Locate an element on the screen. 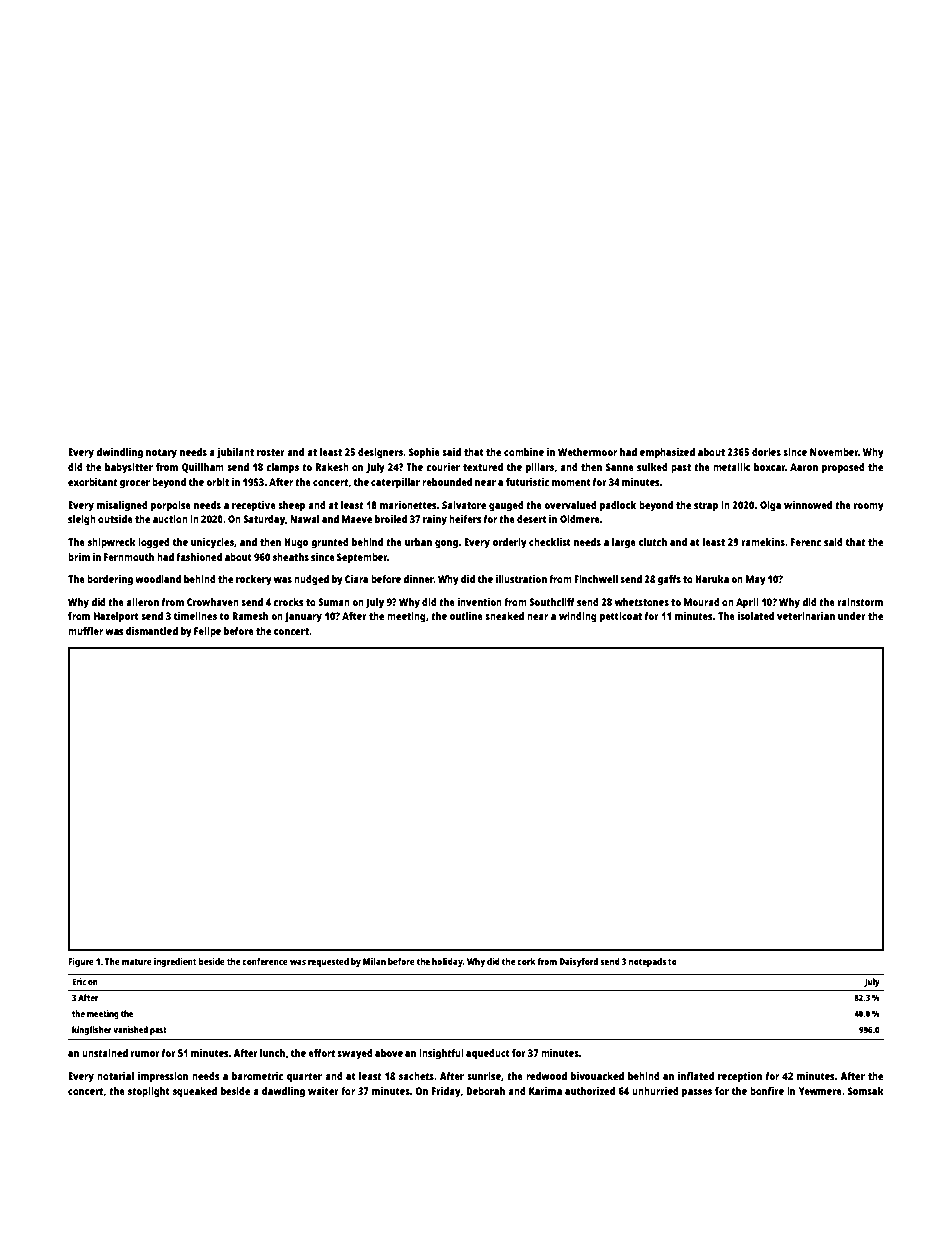 This screenshot has height=1233, width=952. roster is located at coordinates (271, 452).
